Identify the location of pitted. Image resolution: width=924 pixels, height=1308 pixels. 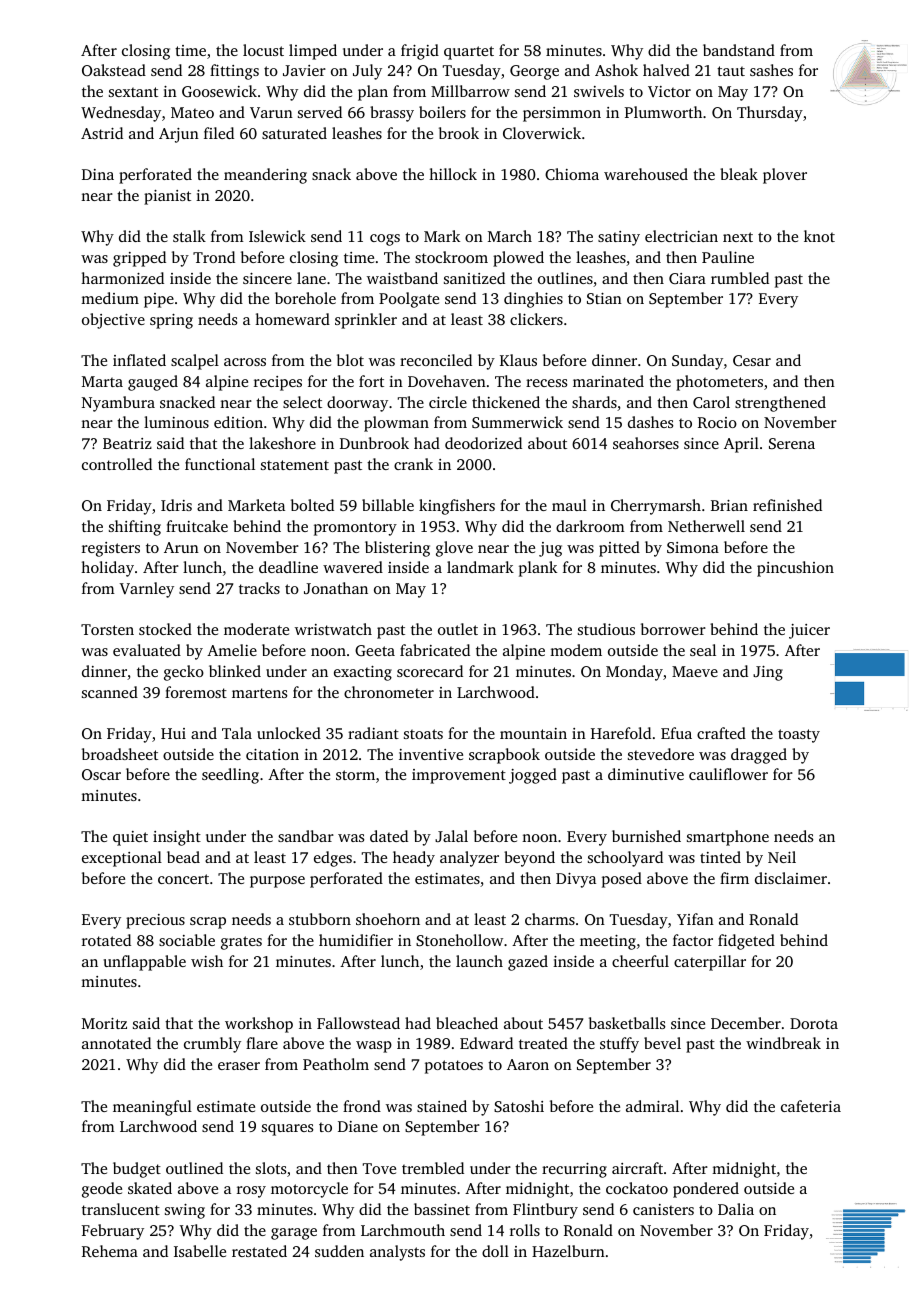
(619, 549).
